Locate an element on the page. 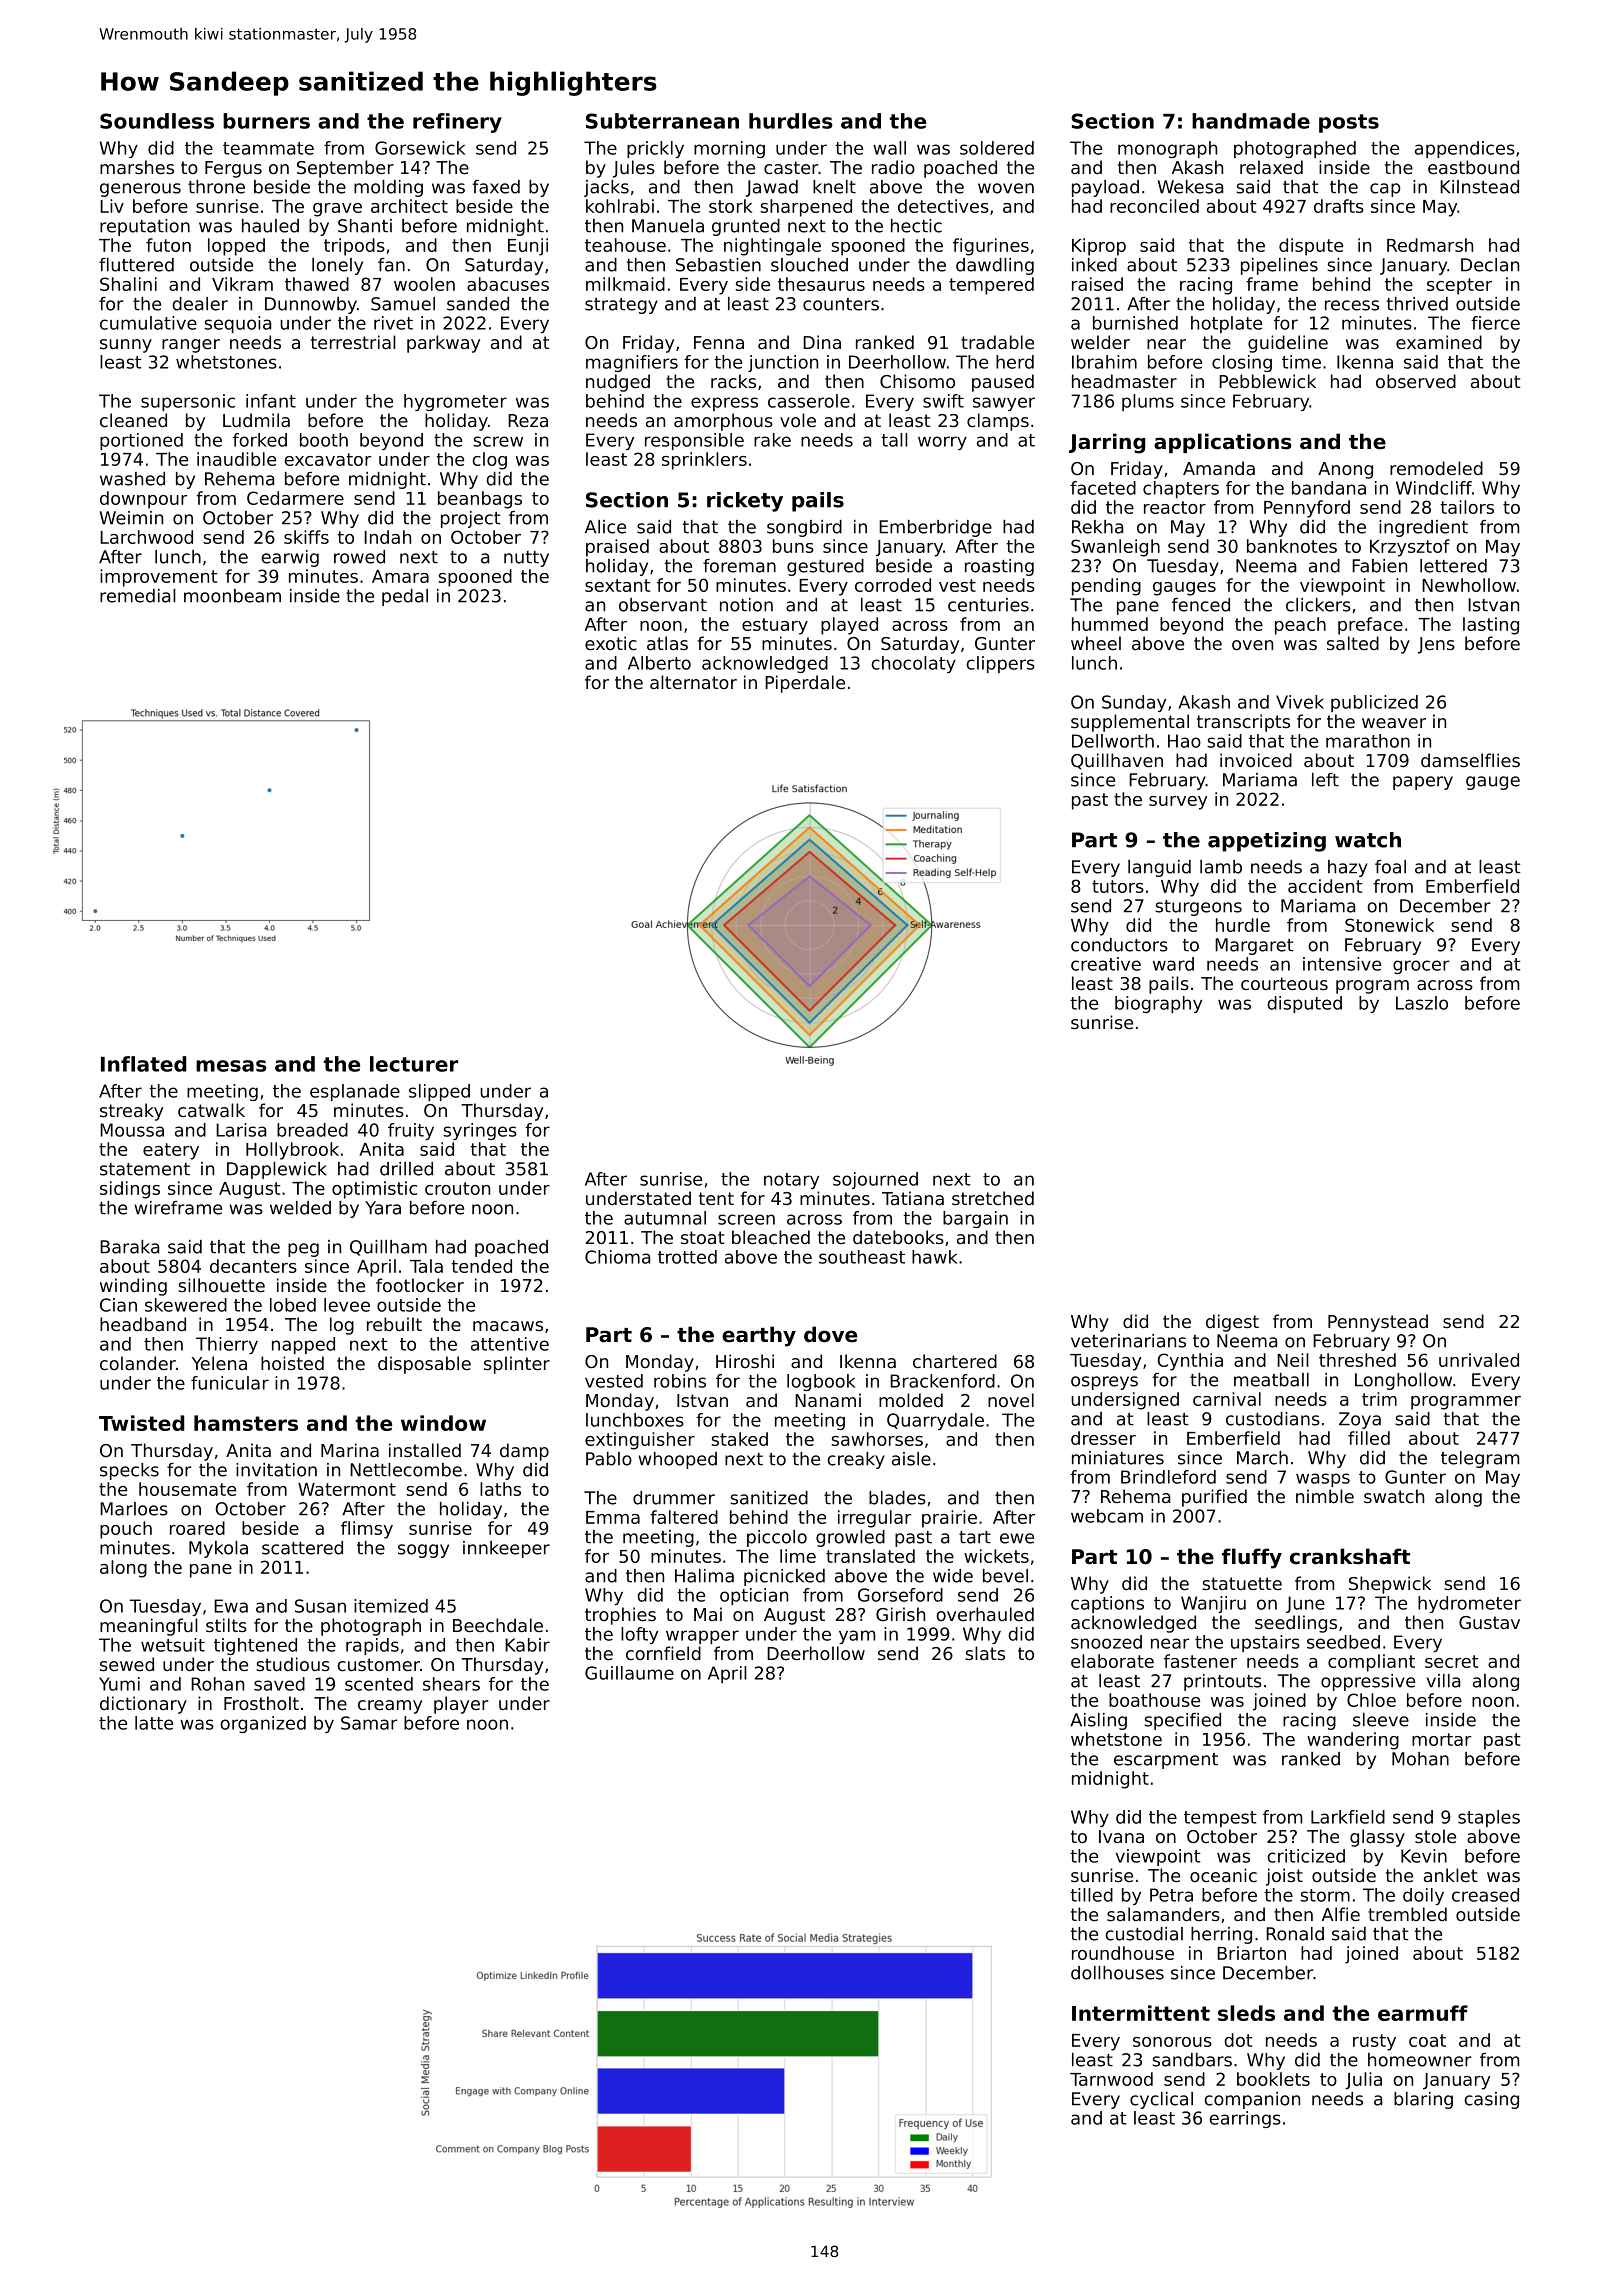 The width and height of the document is (1620, 2292). soldered is located at coordinates (997, 148).
